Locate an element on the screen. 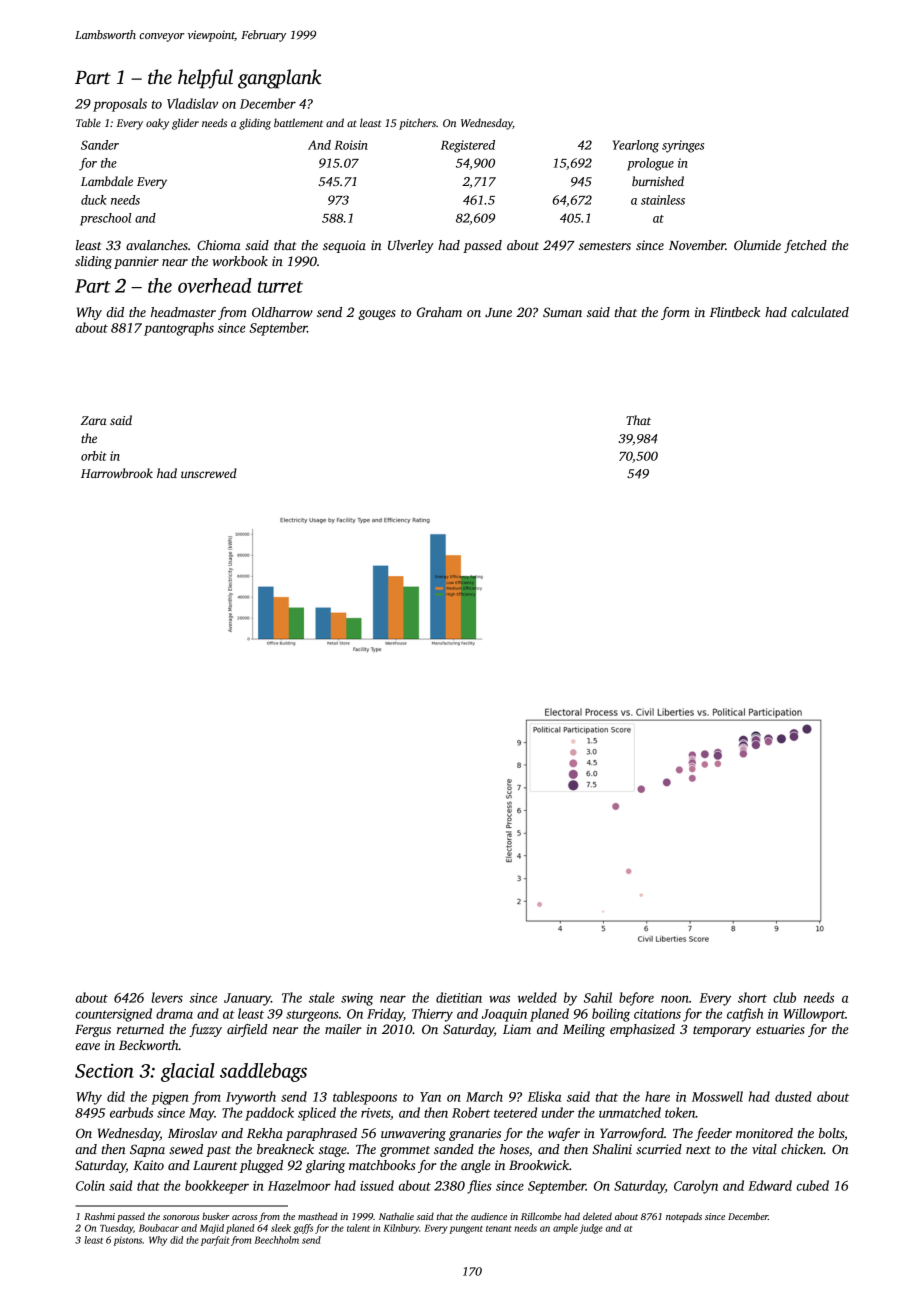  Rekha is located at coordinates (265, 1133).
